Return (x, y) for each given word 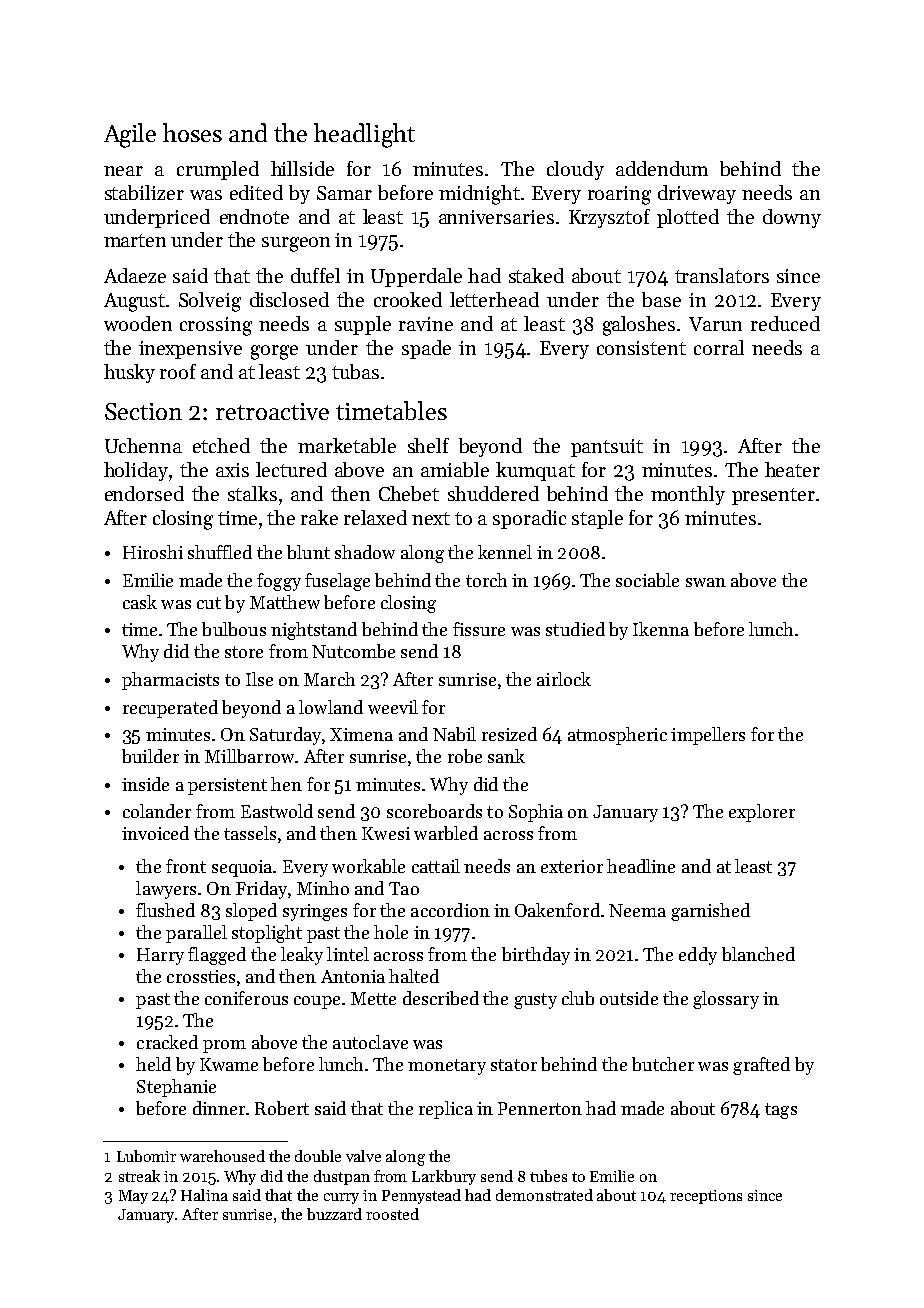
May (133, 1197)
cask (140, 602)
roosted (392, 1214)
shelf (428, 445)
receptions (706, 1197)
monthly (688, 495)
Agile (130, 135)
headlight (364, 135)
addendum (662, 168)
